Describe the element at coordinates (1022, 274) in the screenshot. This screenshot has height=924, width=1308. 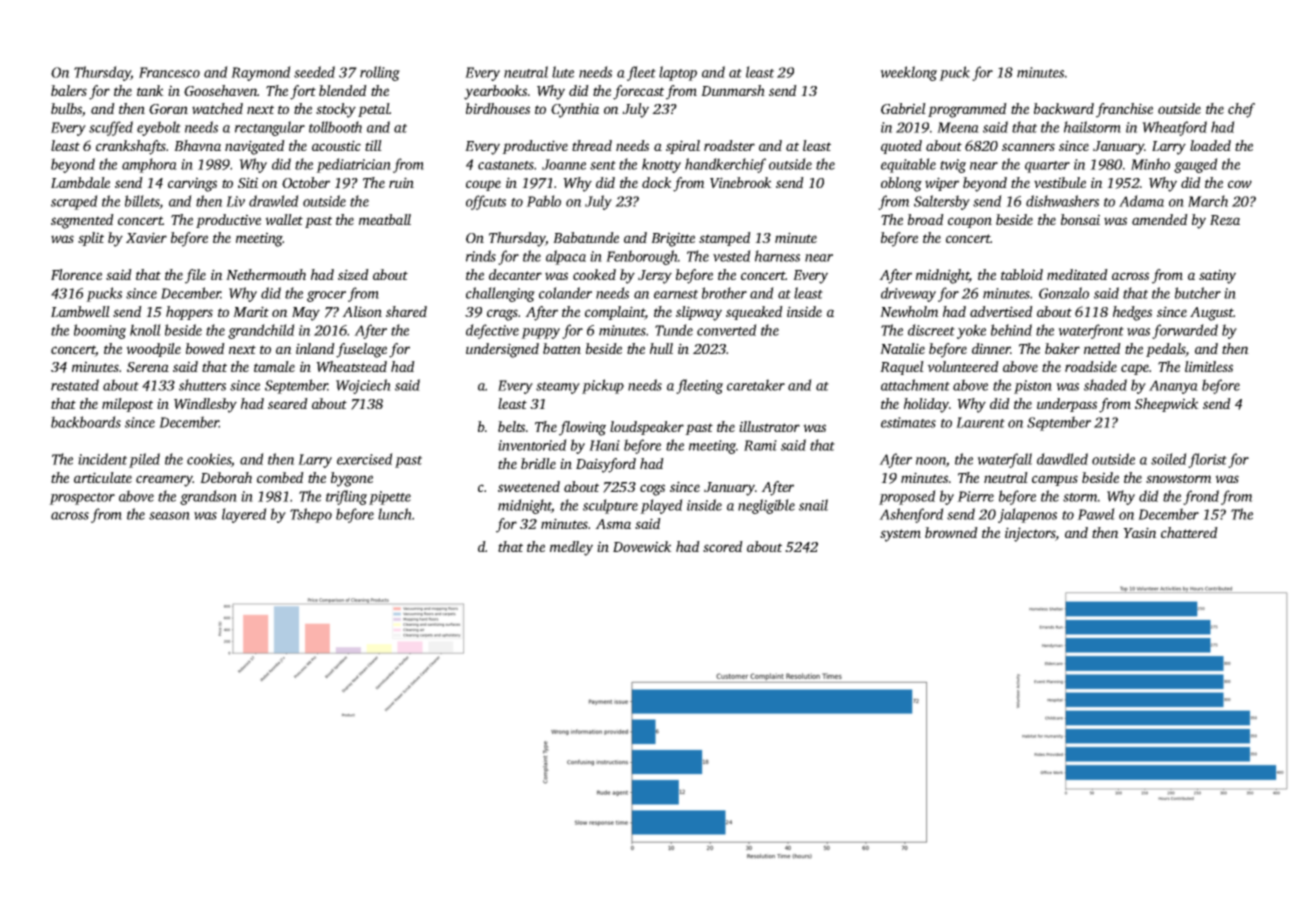
I see `tabloid` at that location.
